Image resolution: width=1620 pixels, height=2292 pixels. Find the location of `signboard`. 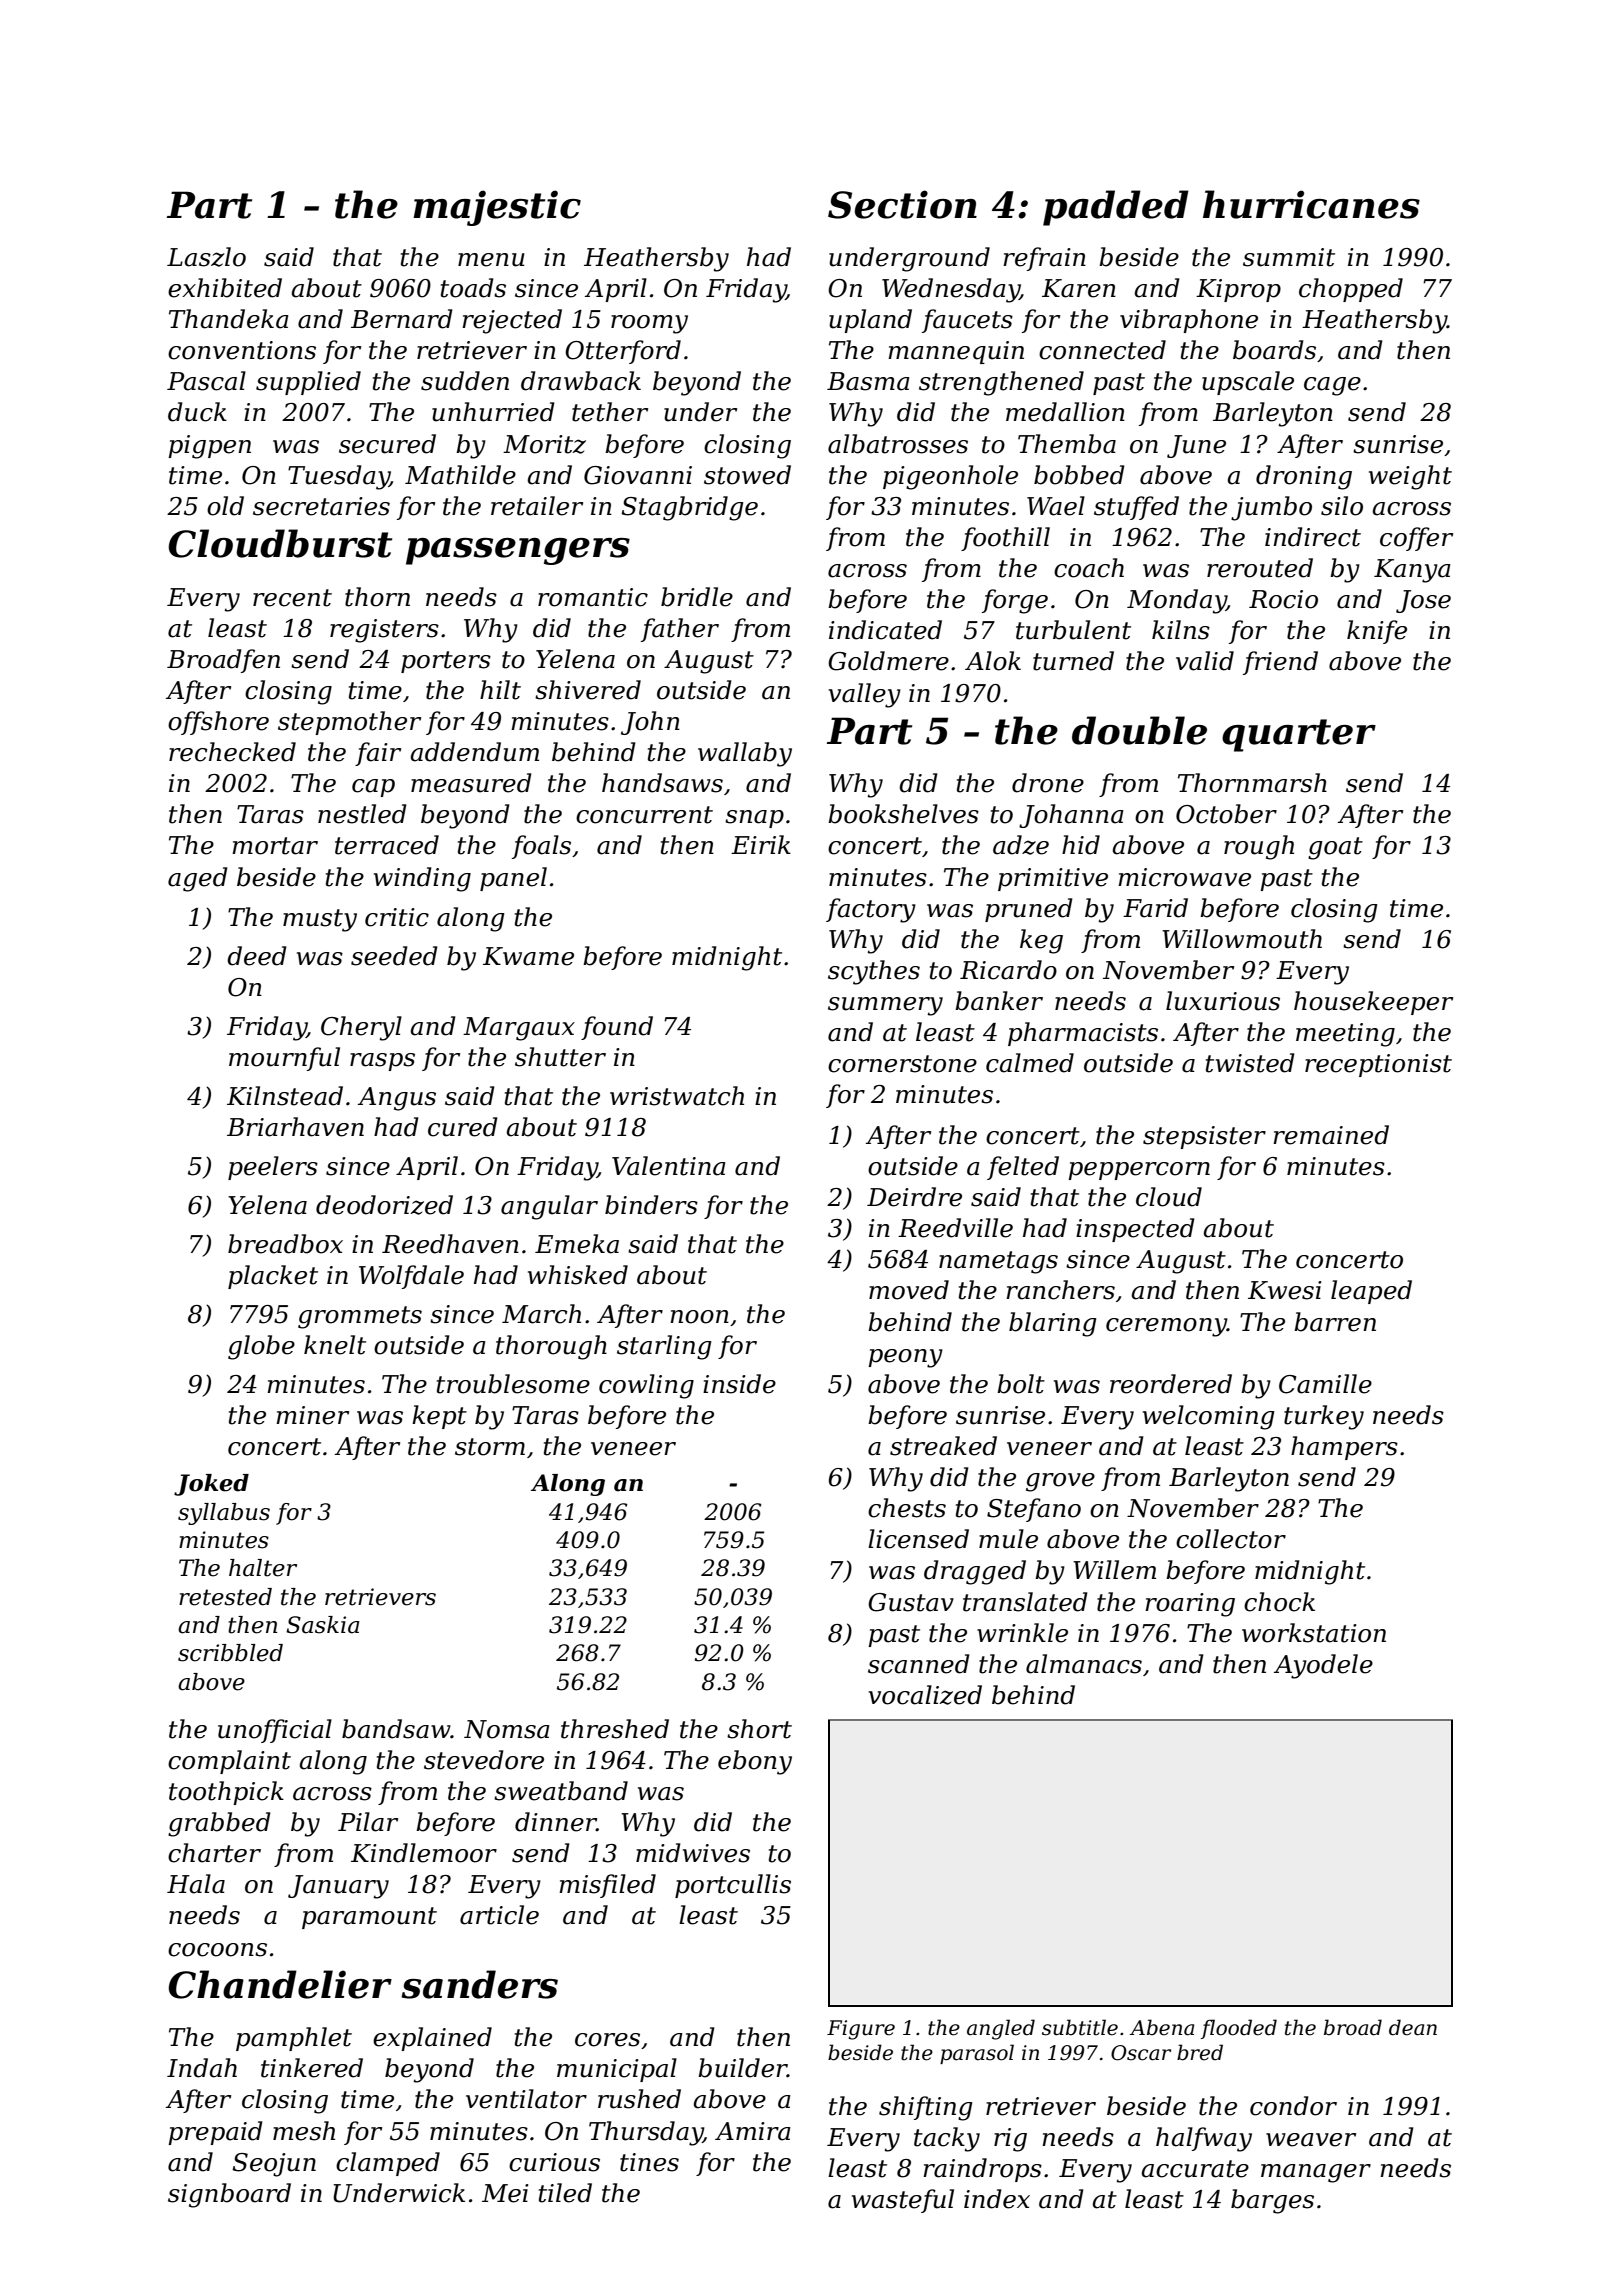

signboard is located at coordinates (229, 2195).
